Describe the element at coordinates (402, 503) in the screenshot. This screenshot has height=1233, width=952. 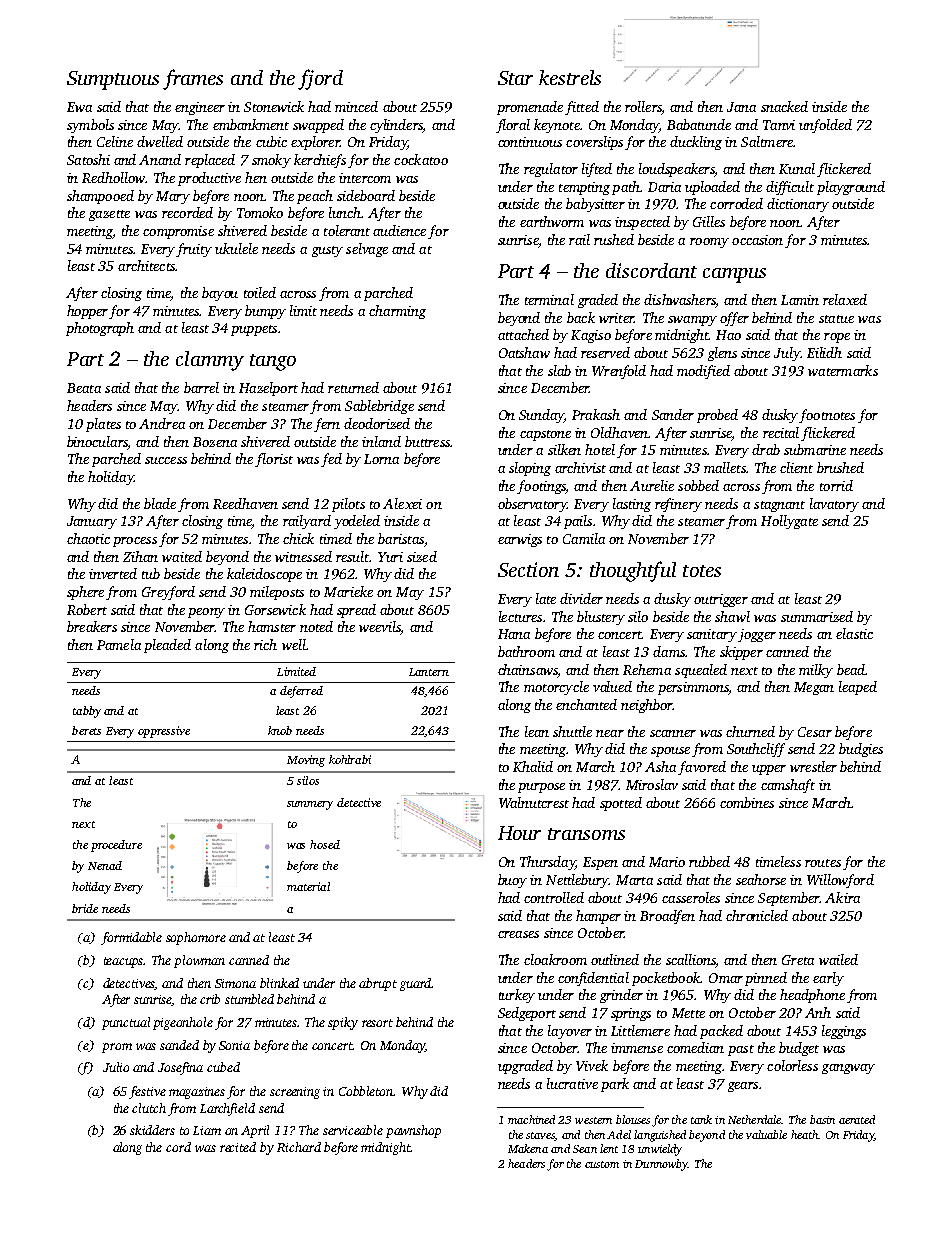
I see `Alexei` at that location.
